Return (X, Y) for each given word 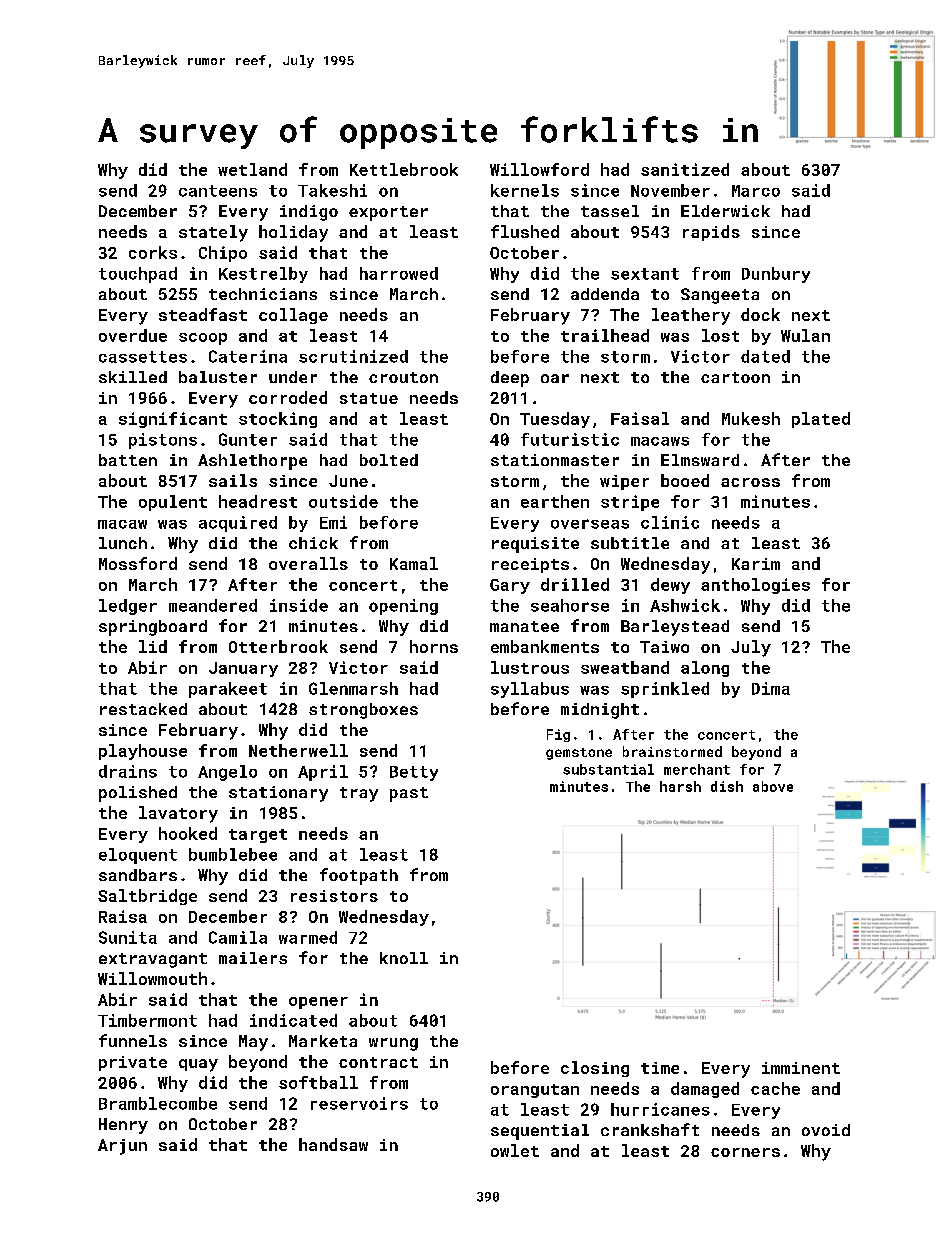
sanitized (685, 169)
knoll (404, 958)
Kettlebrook (404, 169)
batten (128, 460)
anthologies (755, 586)
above (773, 786)
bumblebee (233, 854)
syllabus (530, 690)
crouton (403, 377)
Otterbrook (278, 646)
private (133, 1063)
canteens (218, 191)
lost (720, 335)
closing (595, 1069)
